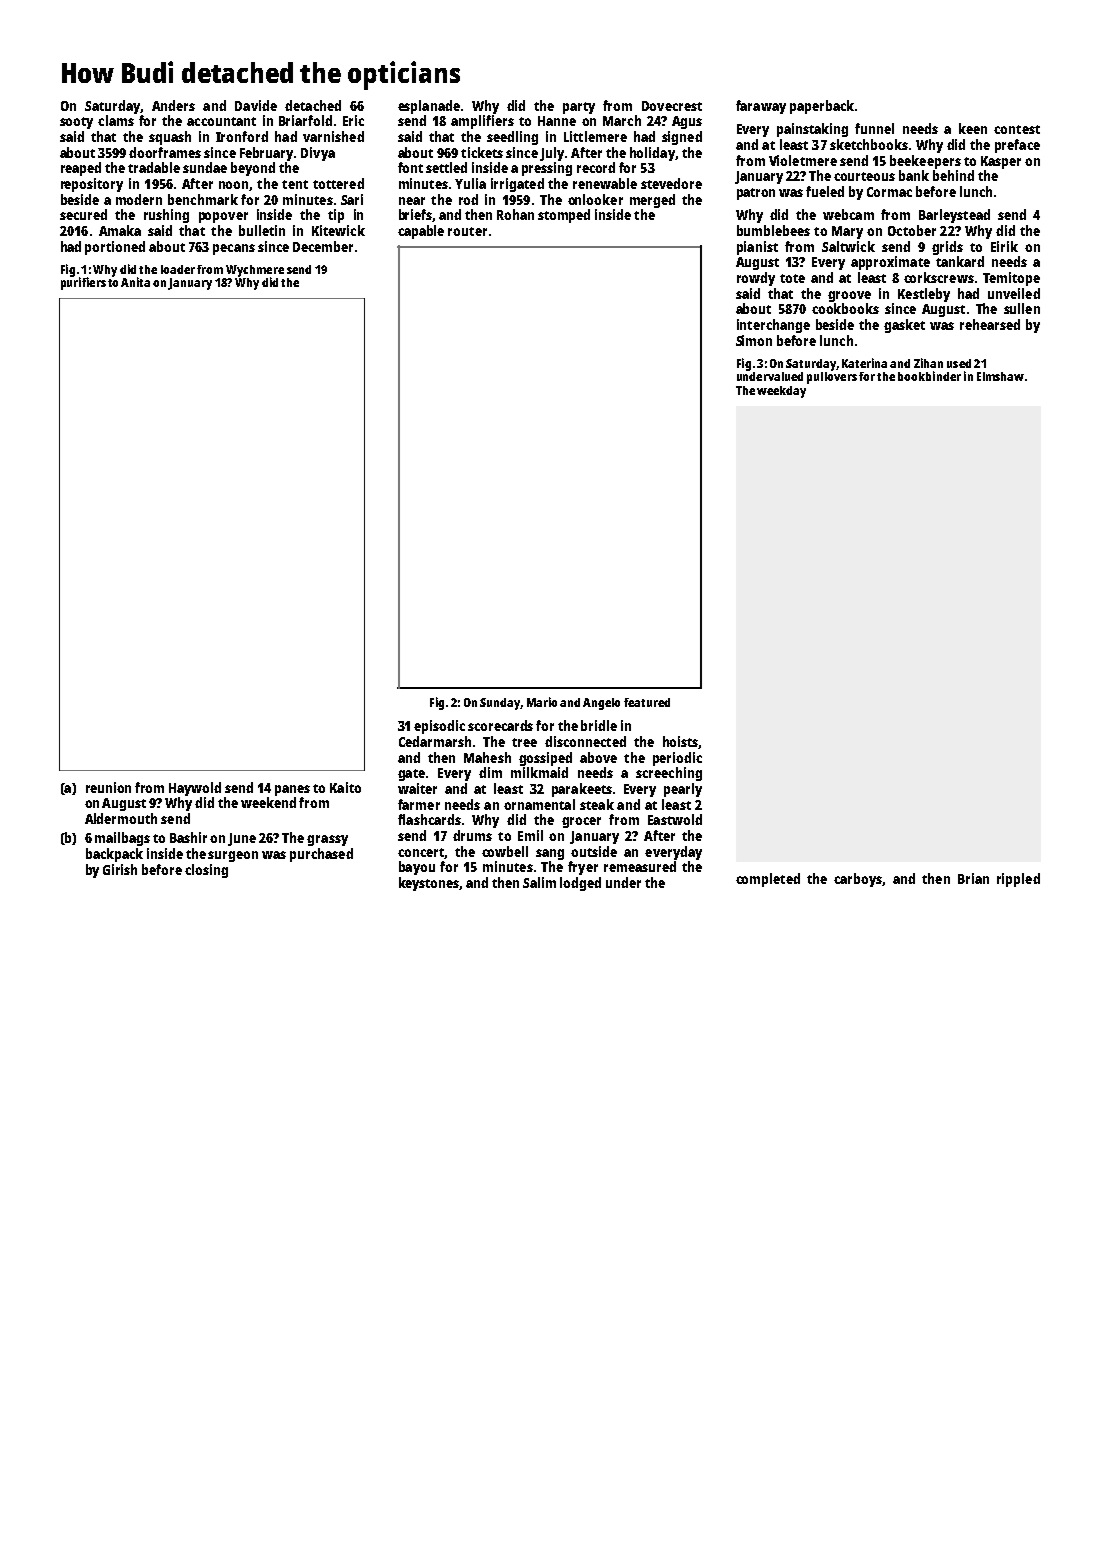  Describe the element at coordinates (832, 378) in the document. I see `pullovers` at that location.
